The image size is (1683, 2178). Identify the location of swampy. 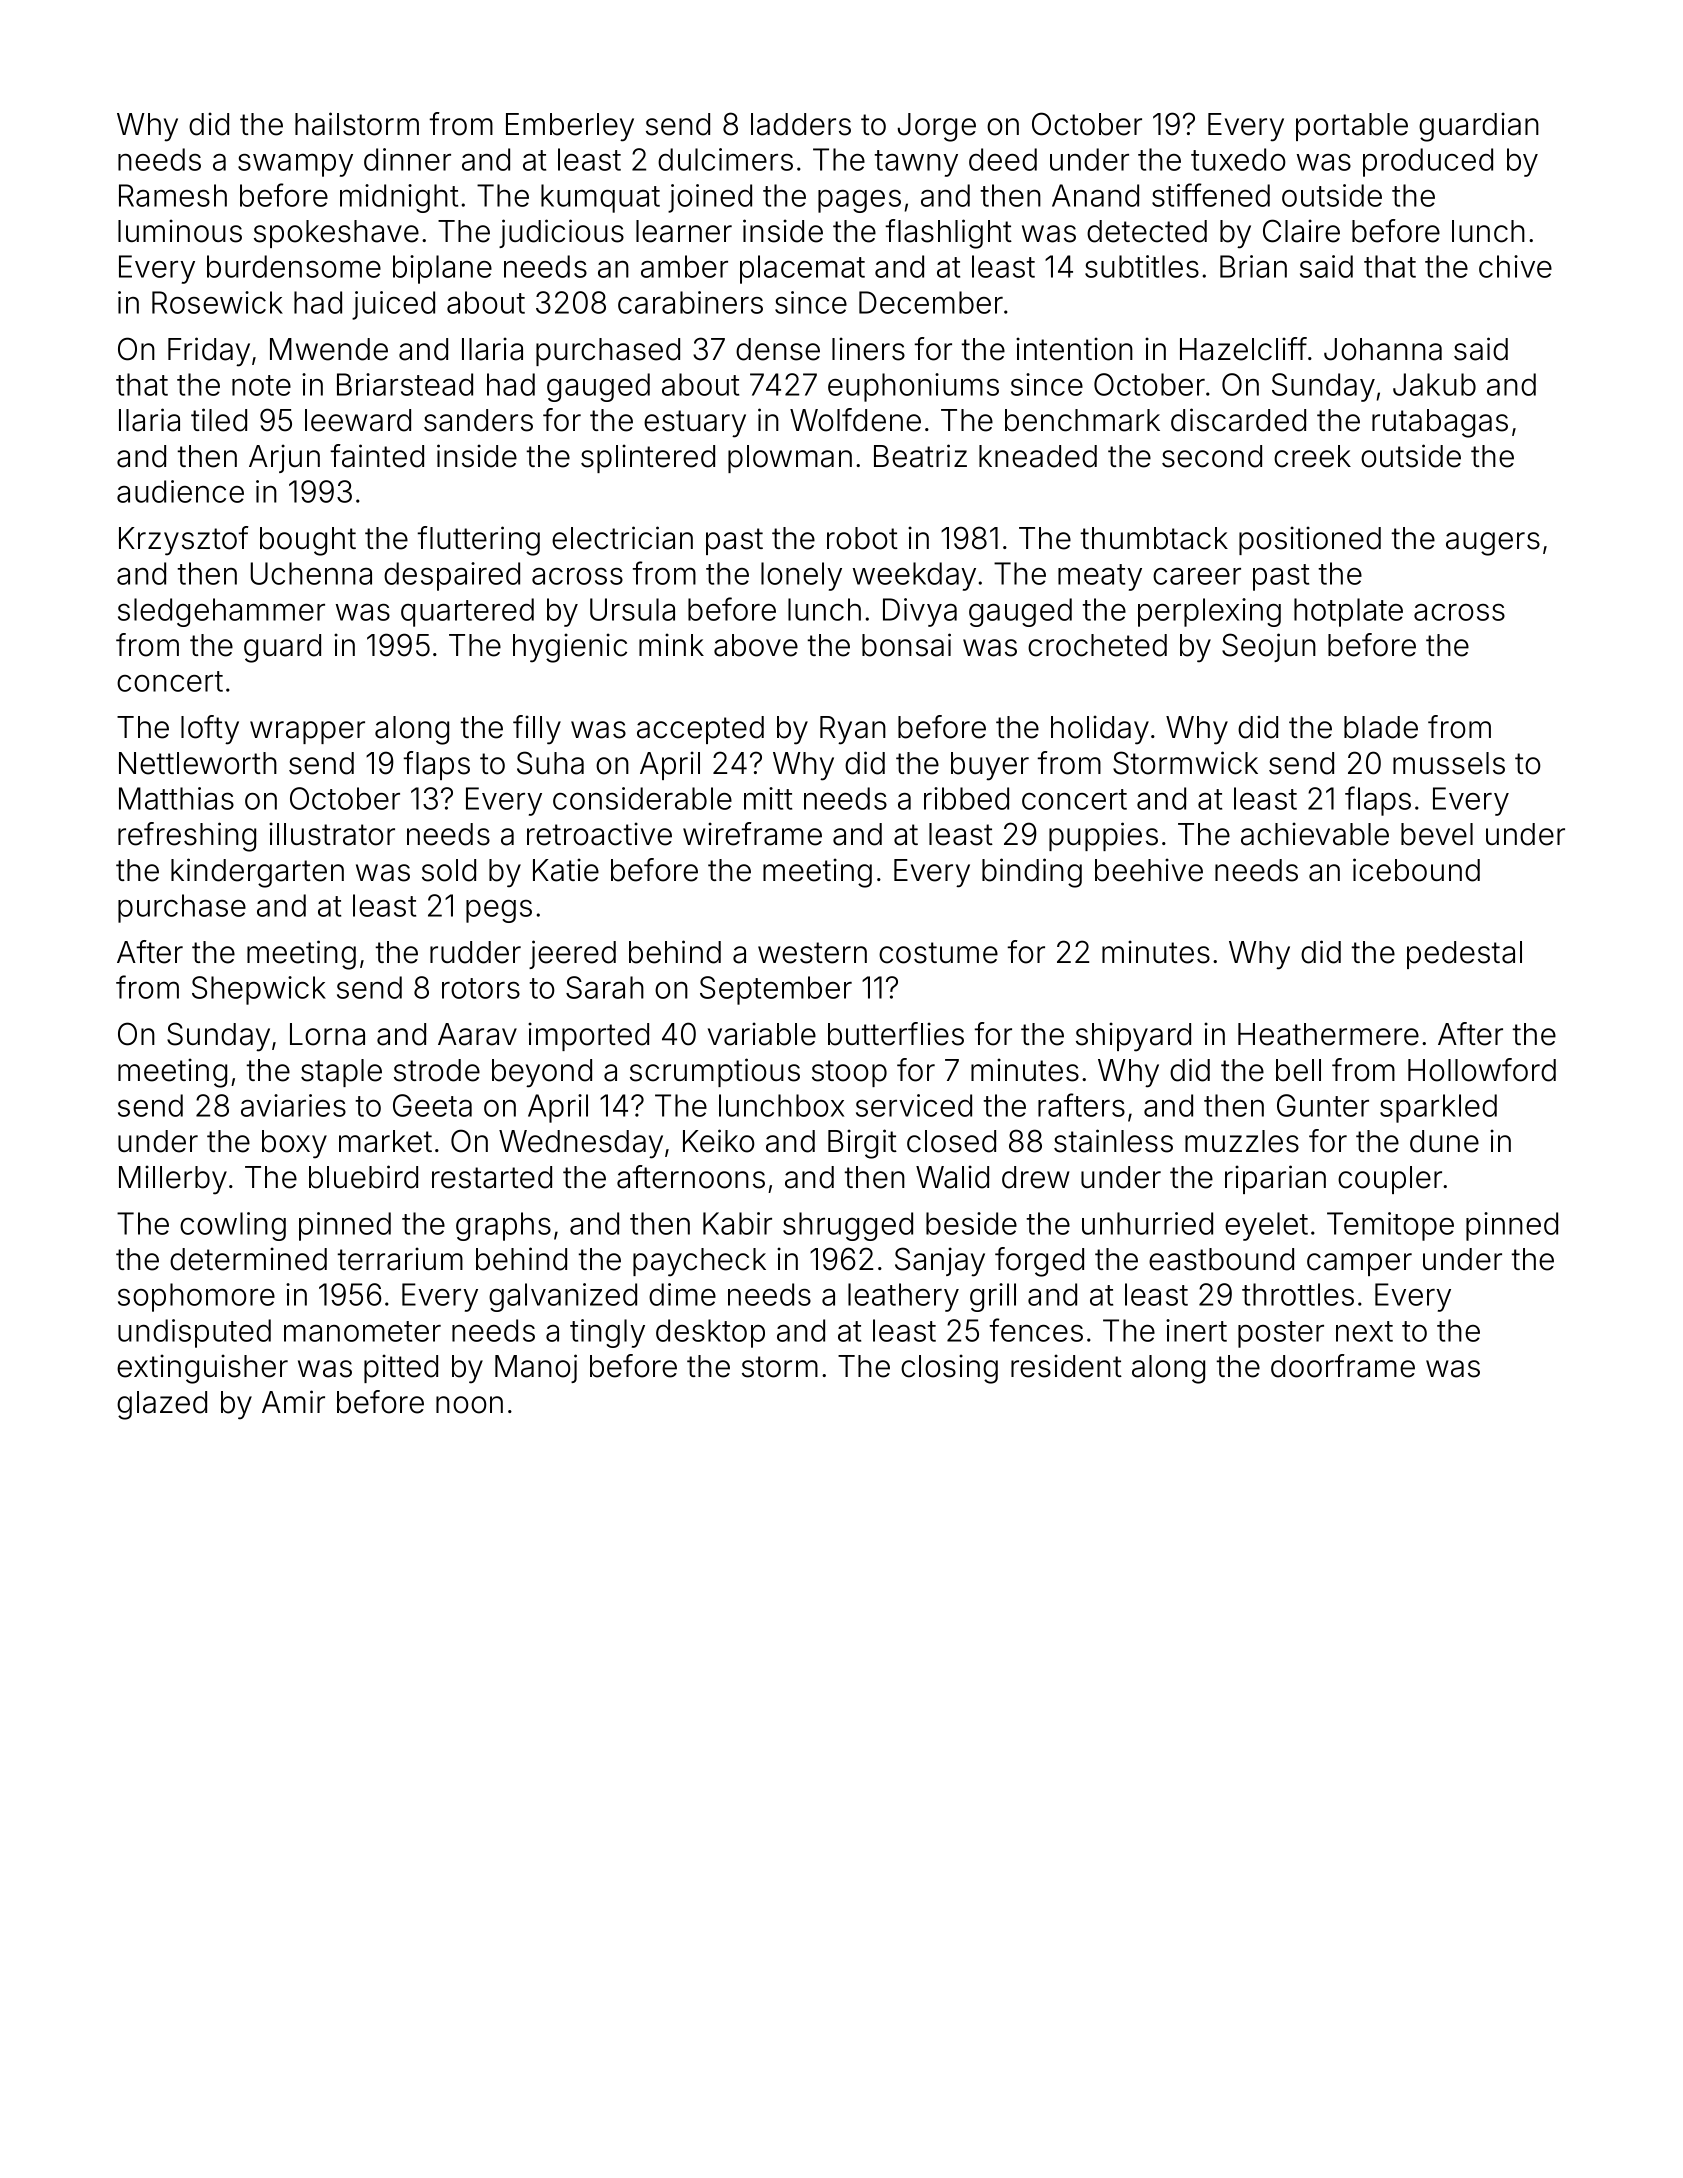
(295, 165).
